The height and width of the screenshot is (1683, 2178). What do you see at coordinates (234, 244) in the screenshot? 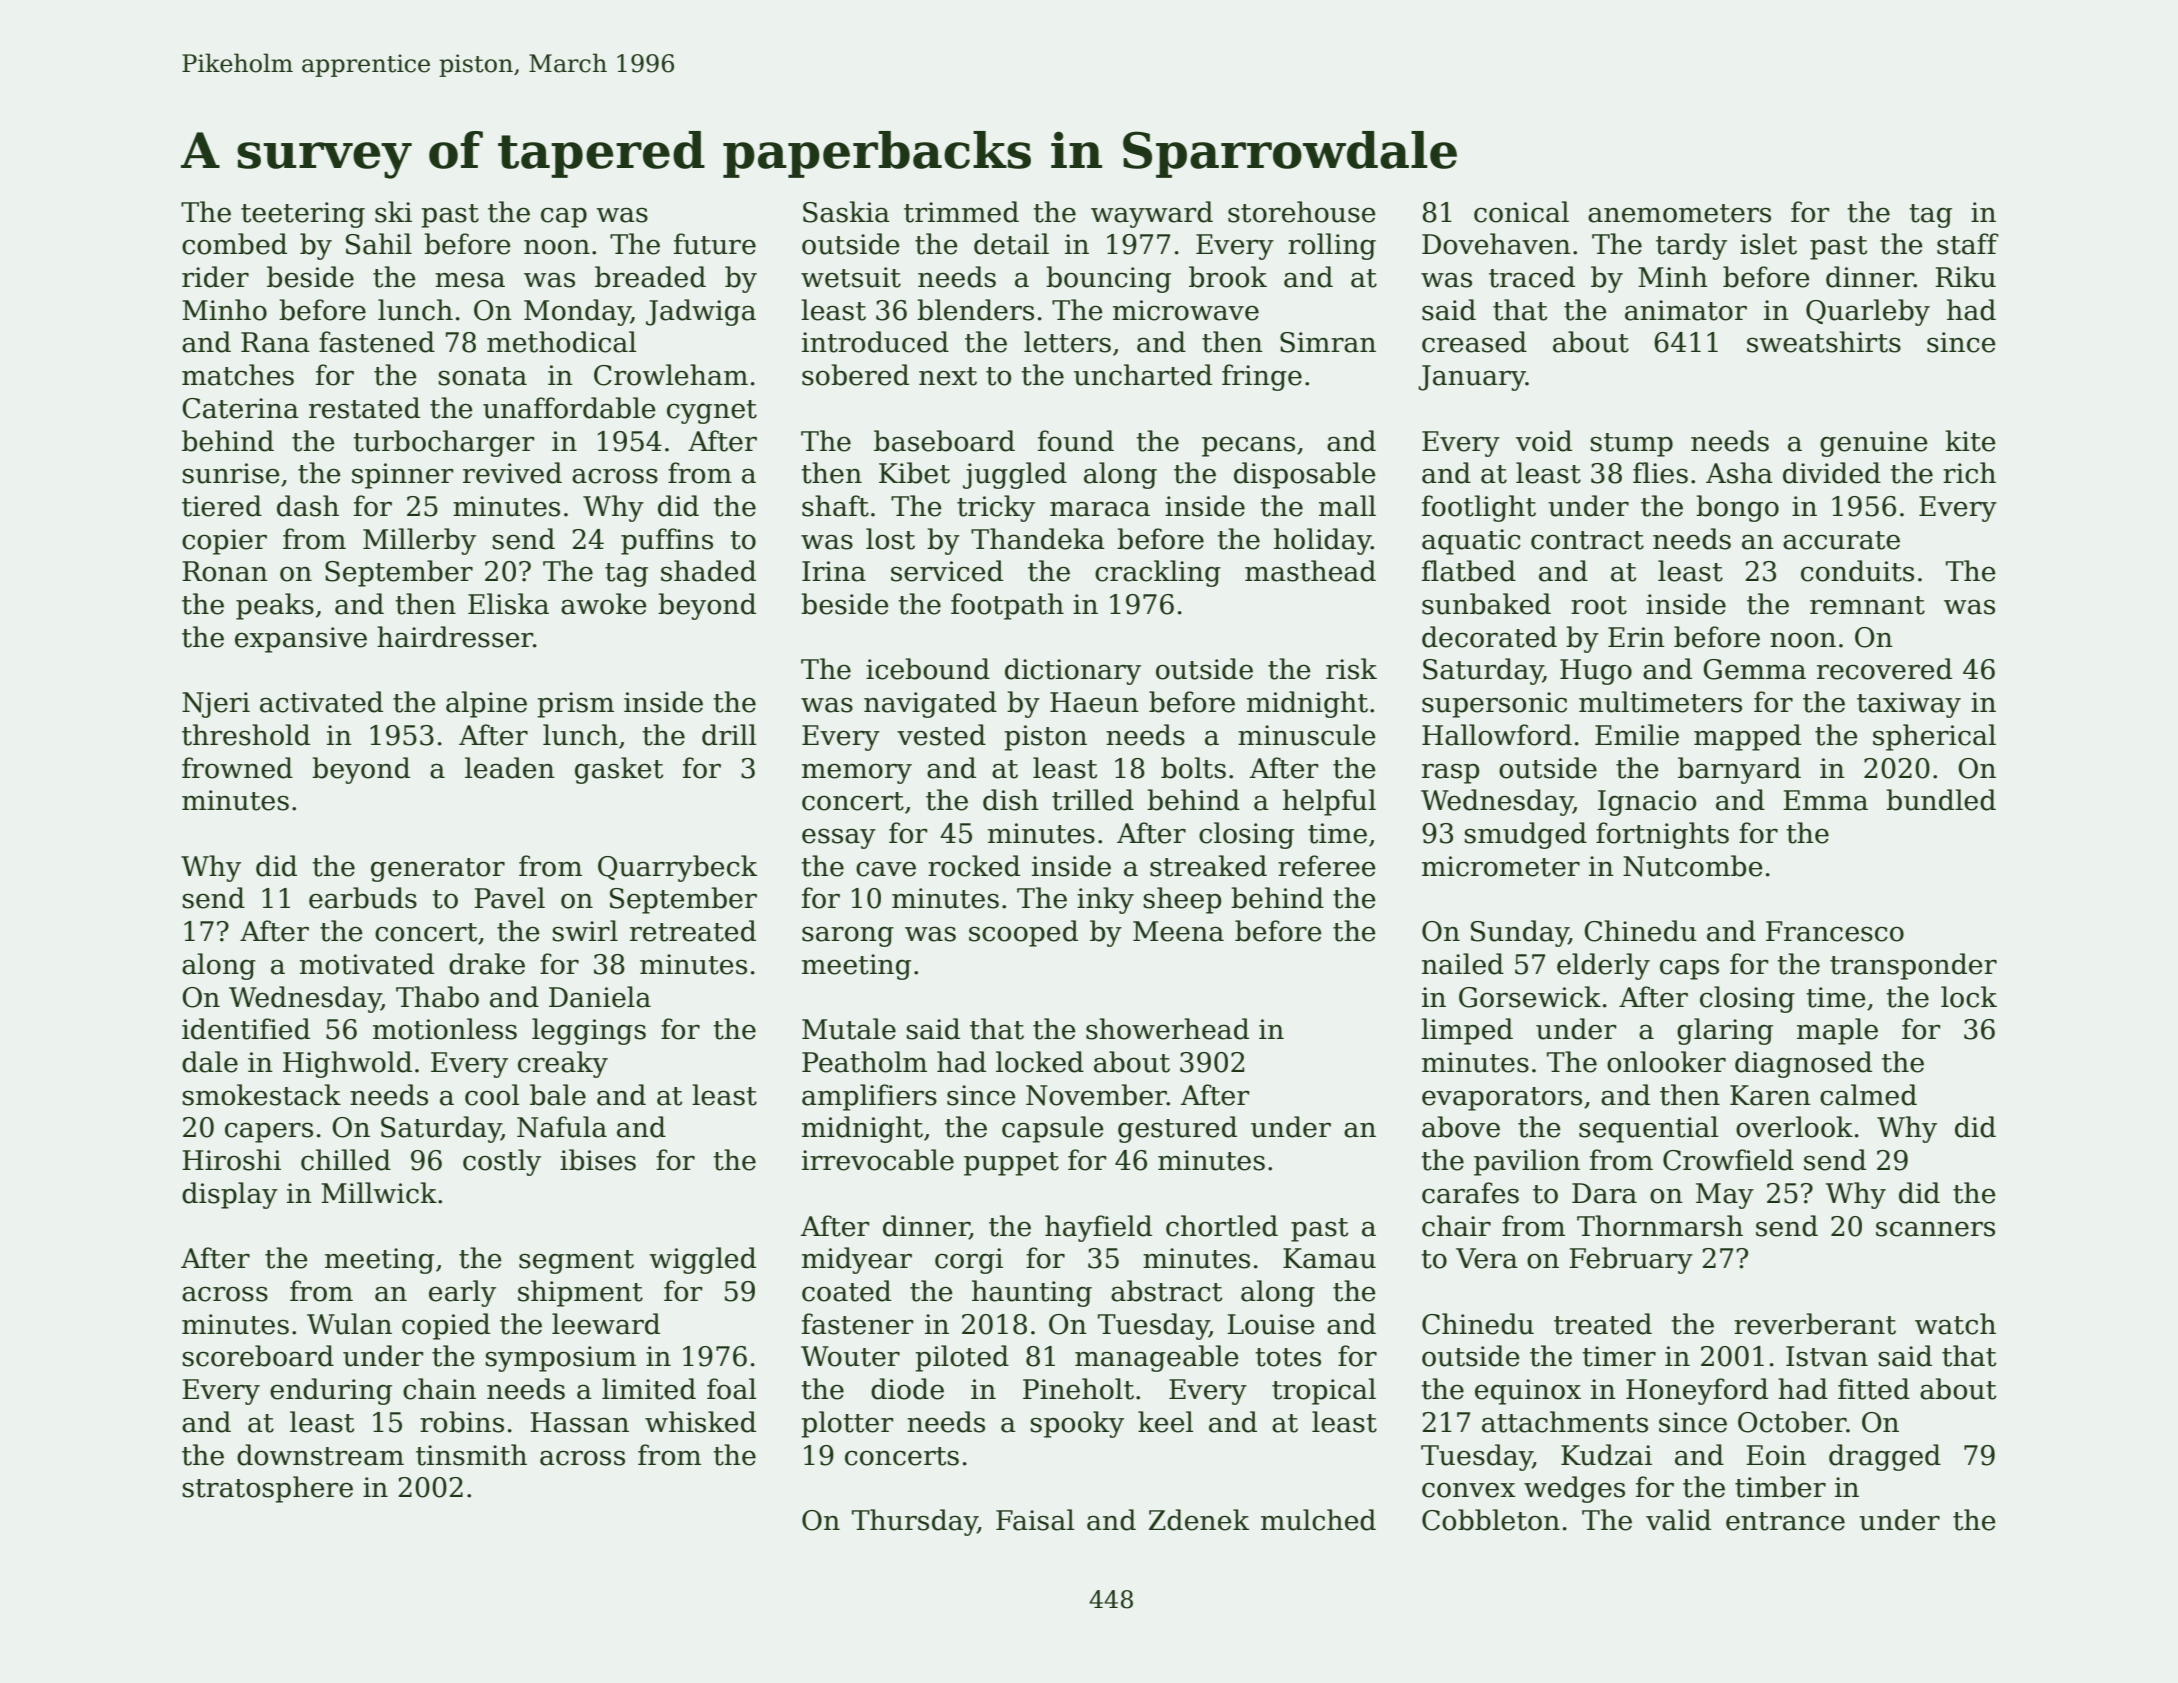
I see `combed` at bounding box center [234, 244].
